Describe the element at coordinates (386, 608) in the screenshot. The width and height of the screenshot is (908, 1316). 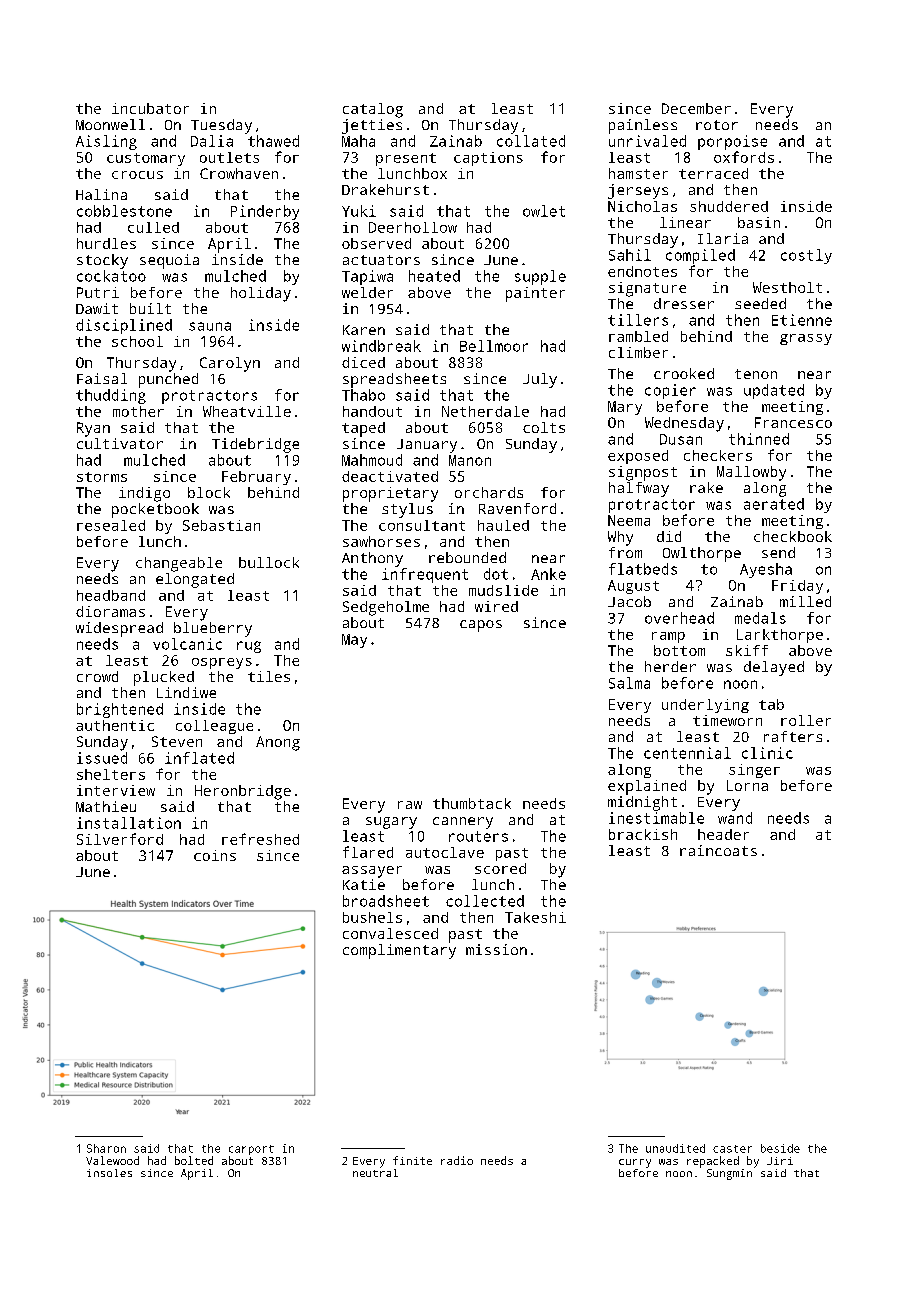
I see `Sedgeholme` at that location.
